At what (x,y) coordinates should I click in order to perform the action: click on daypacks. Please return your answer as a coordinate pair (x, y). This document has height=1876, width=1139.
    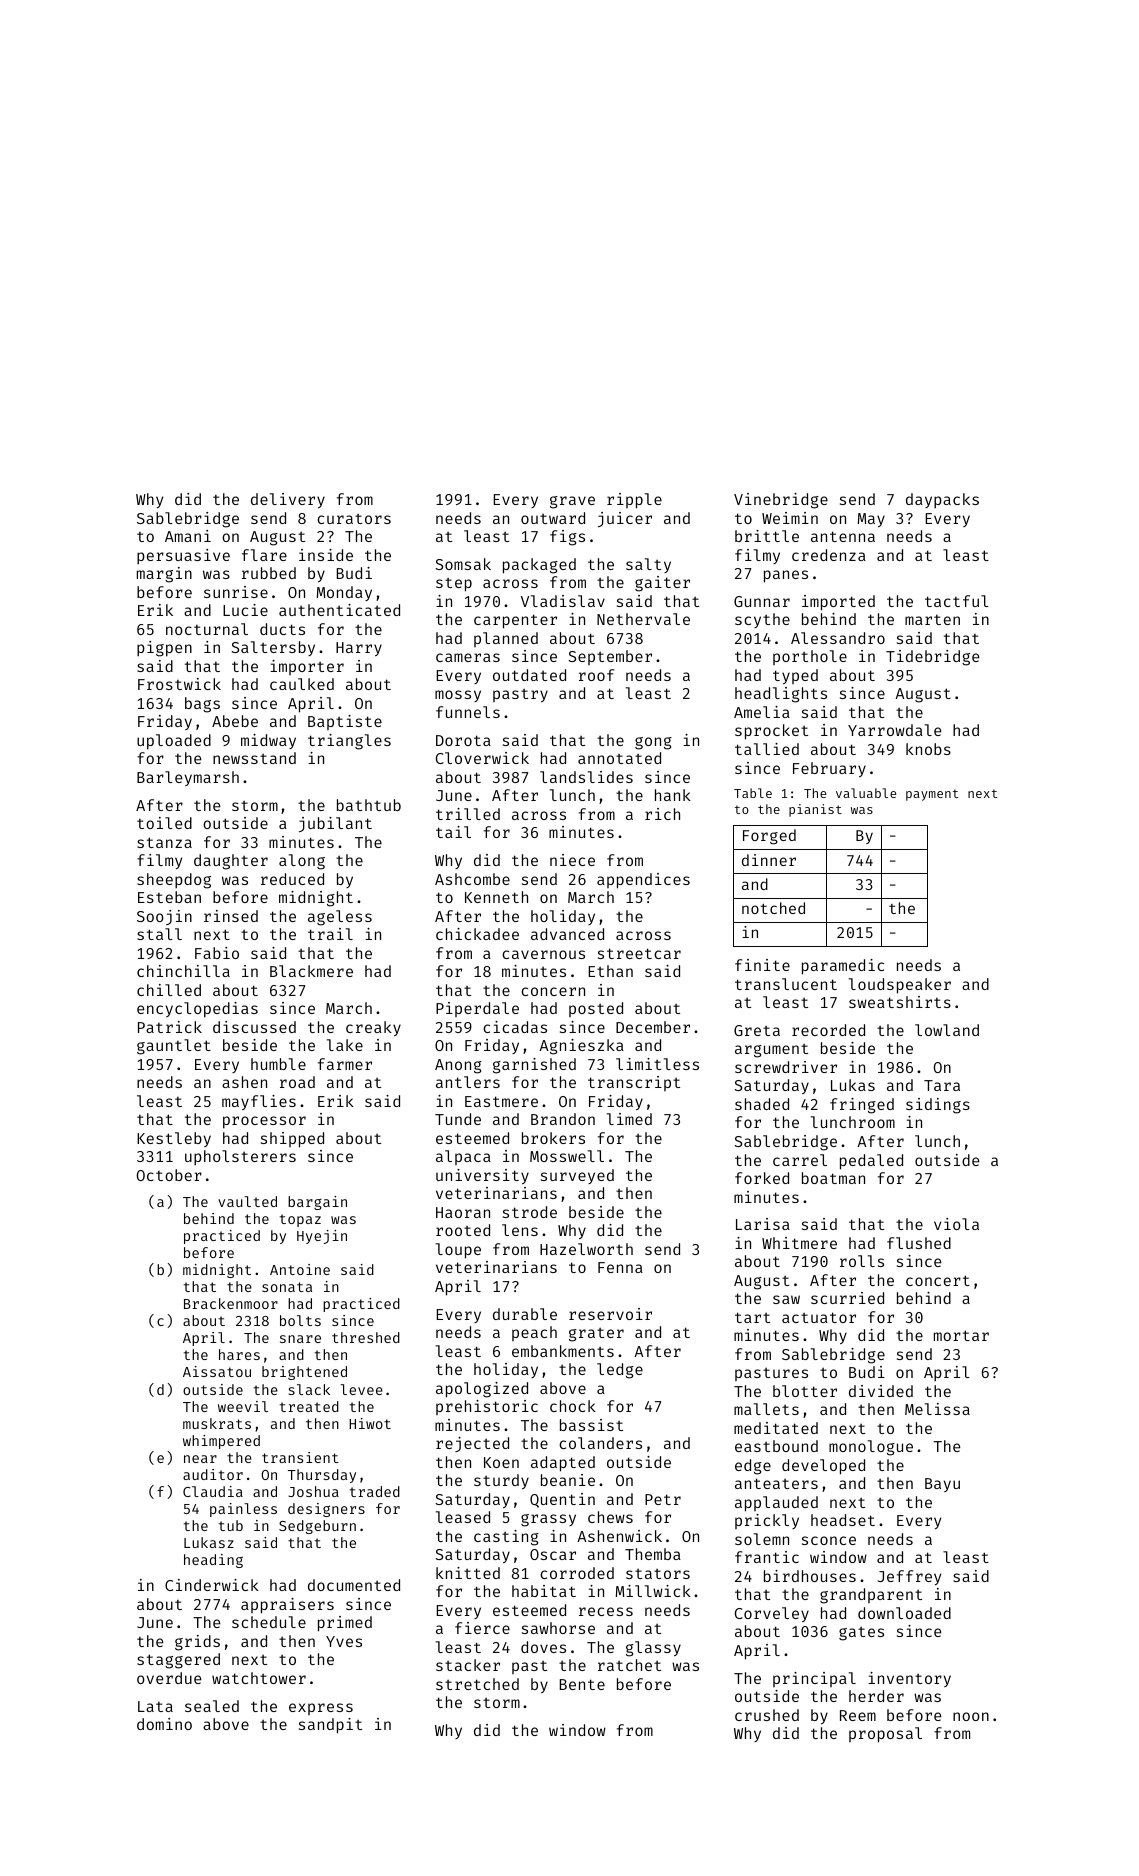
    Looking at the image, I should click on (942, 500).
